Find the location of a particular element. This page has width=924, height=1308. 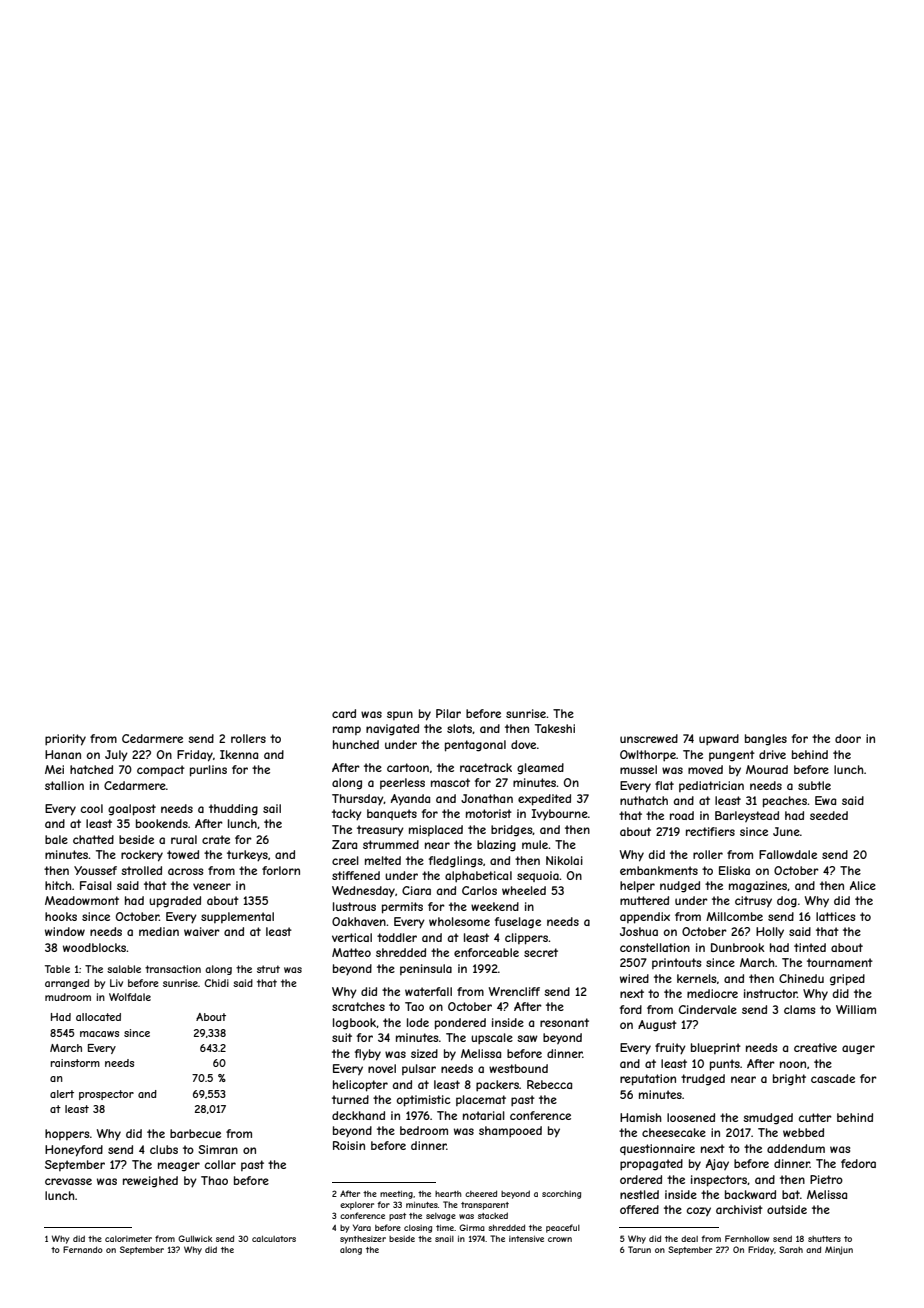

calorimeter is located at coordinates (128, 1239).
